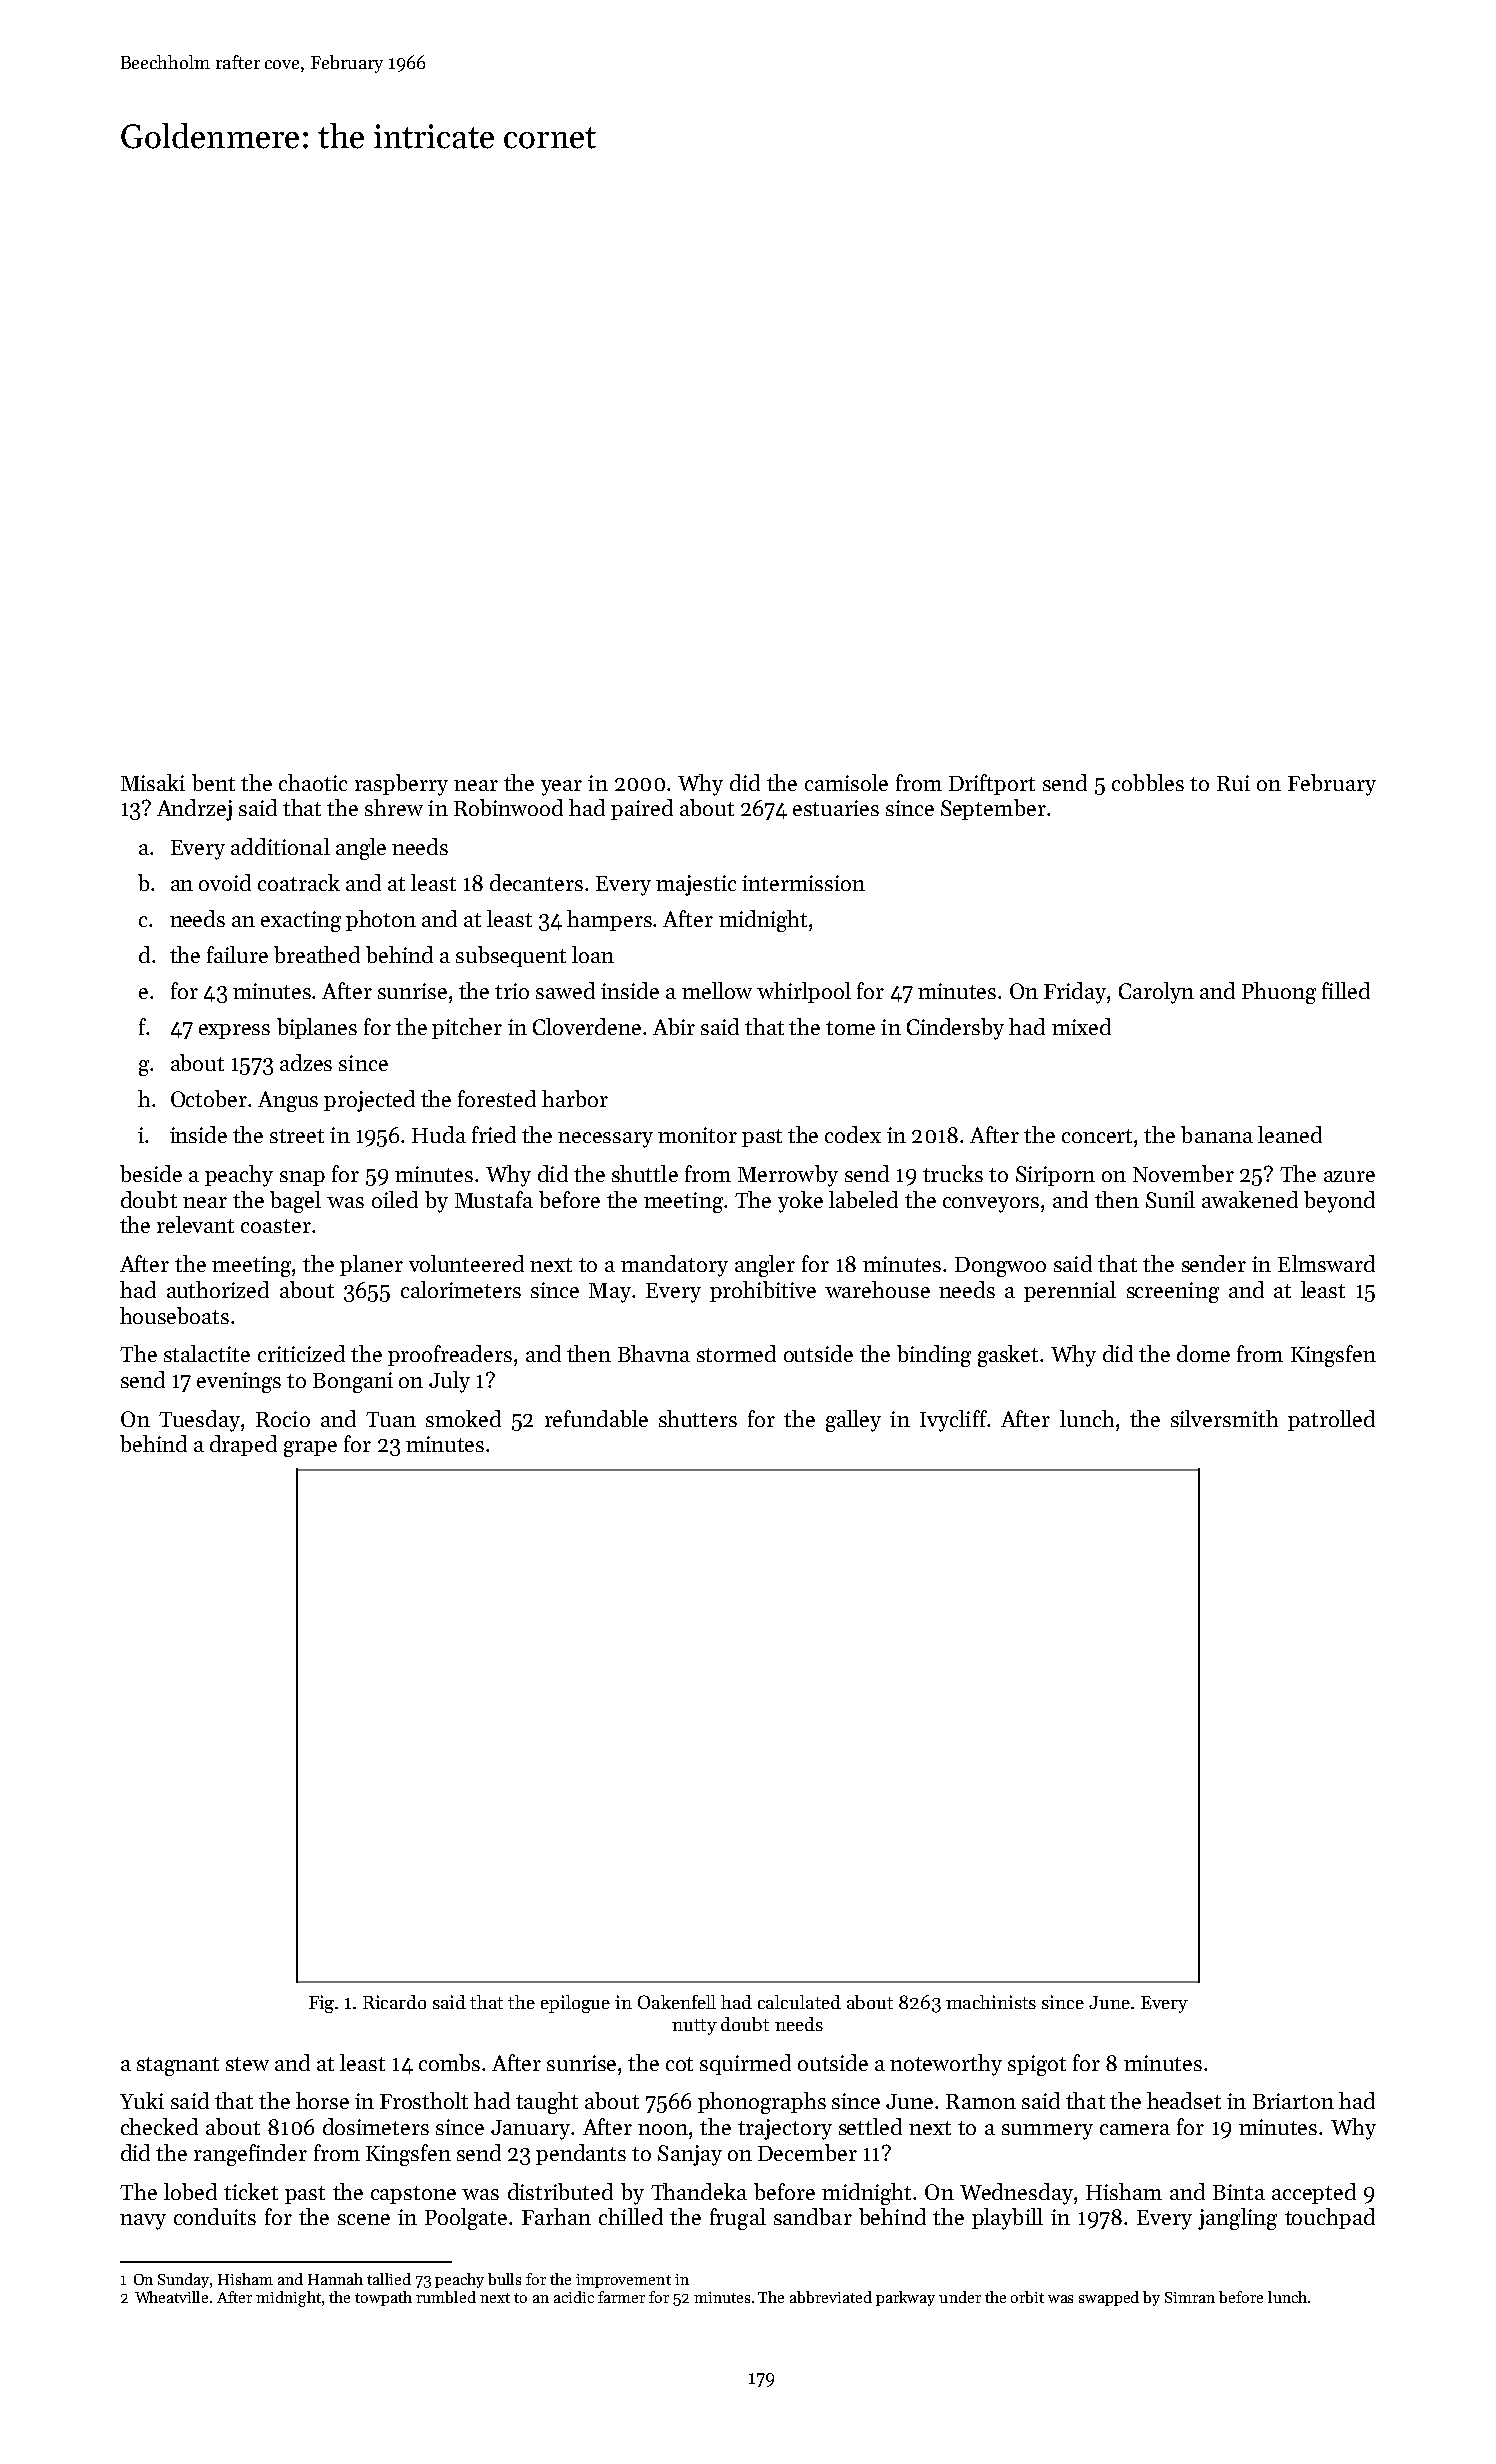 The height and width of the screenshot is (2464, 1496). Describe the element at coordinates (310, 1449) in the screenshot. I see `grape` at that location.
